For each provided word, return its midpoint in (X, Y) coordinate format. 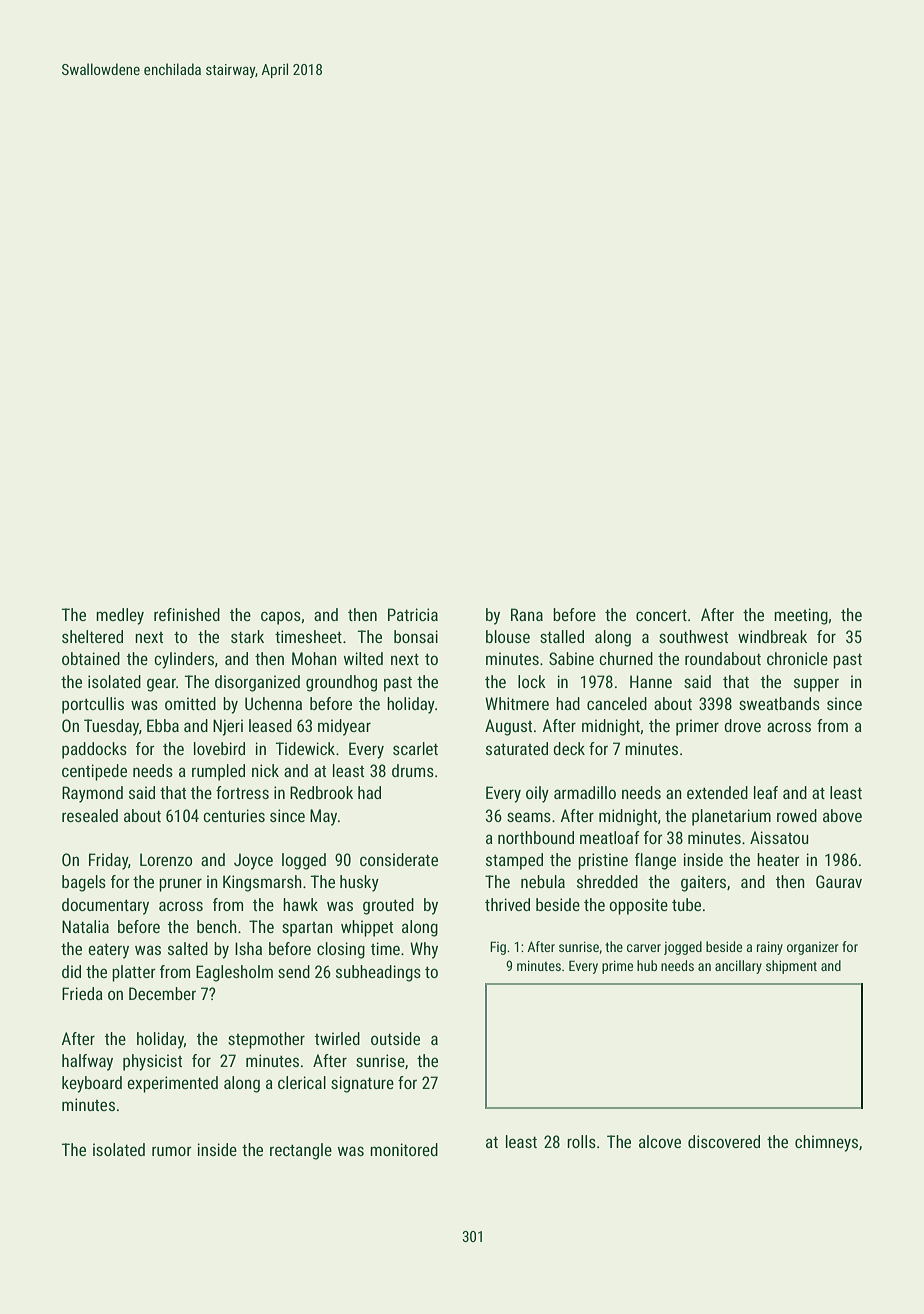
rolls (581, 1141)
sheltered (92, 636)
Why (424, 950)
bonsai (416, 636)
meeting (801, 616)
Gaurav (839, 881)
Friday (108, 861)
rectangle (301, 1151)
